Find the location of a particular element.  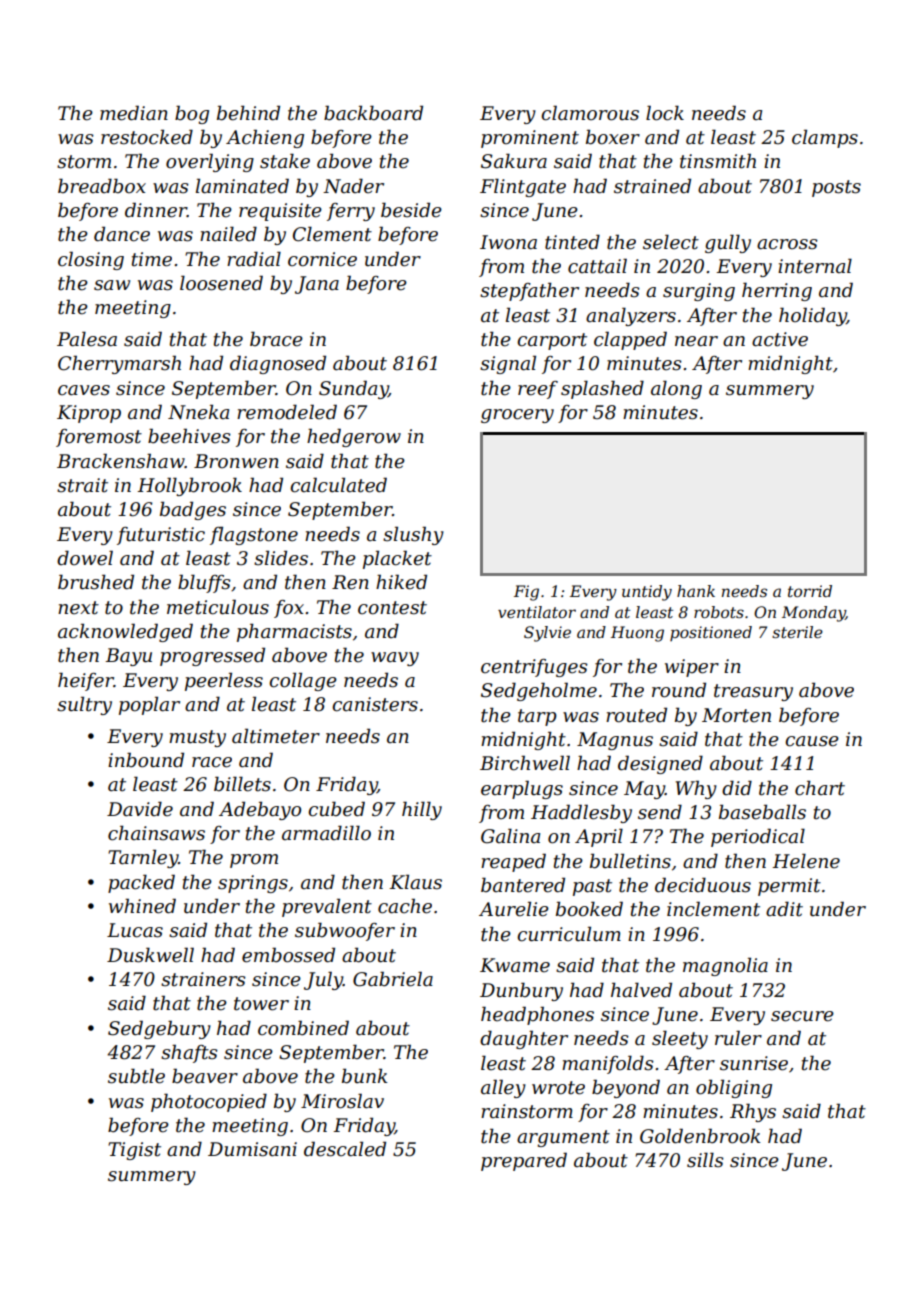

untidy is located at coordinates (647, 593).
